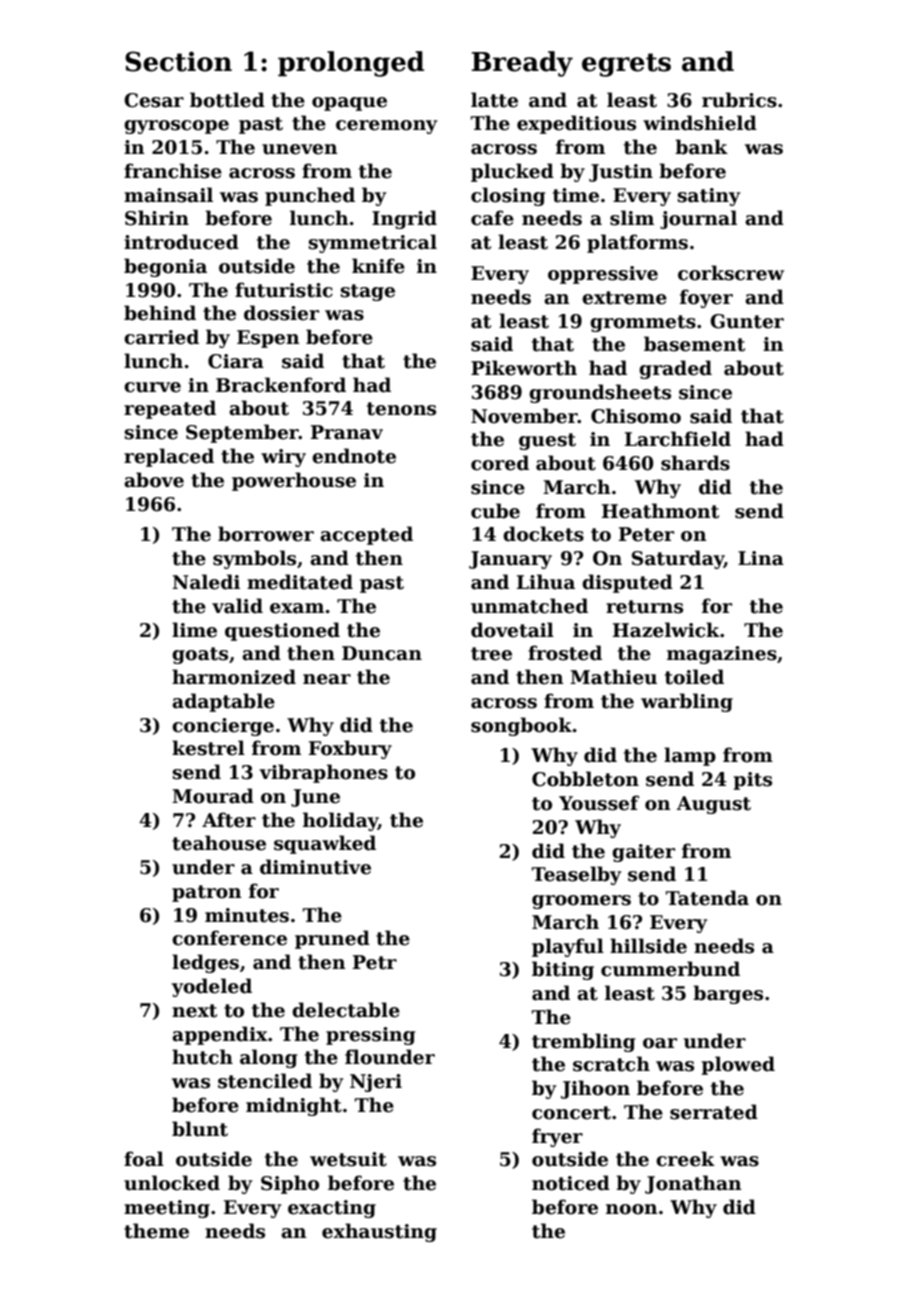 Image resolution: width=908 pixels, height=1316 pixels. What do you see at coordinates (739, 100) in the screenshot?
I see `rubrics` at bounding box center [739, 100].
